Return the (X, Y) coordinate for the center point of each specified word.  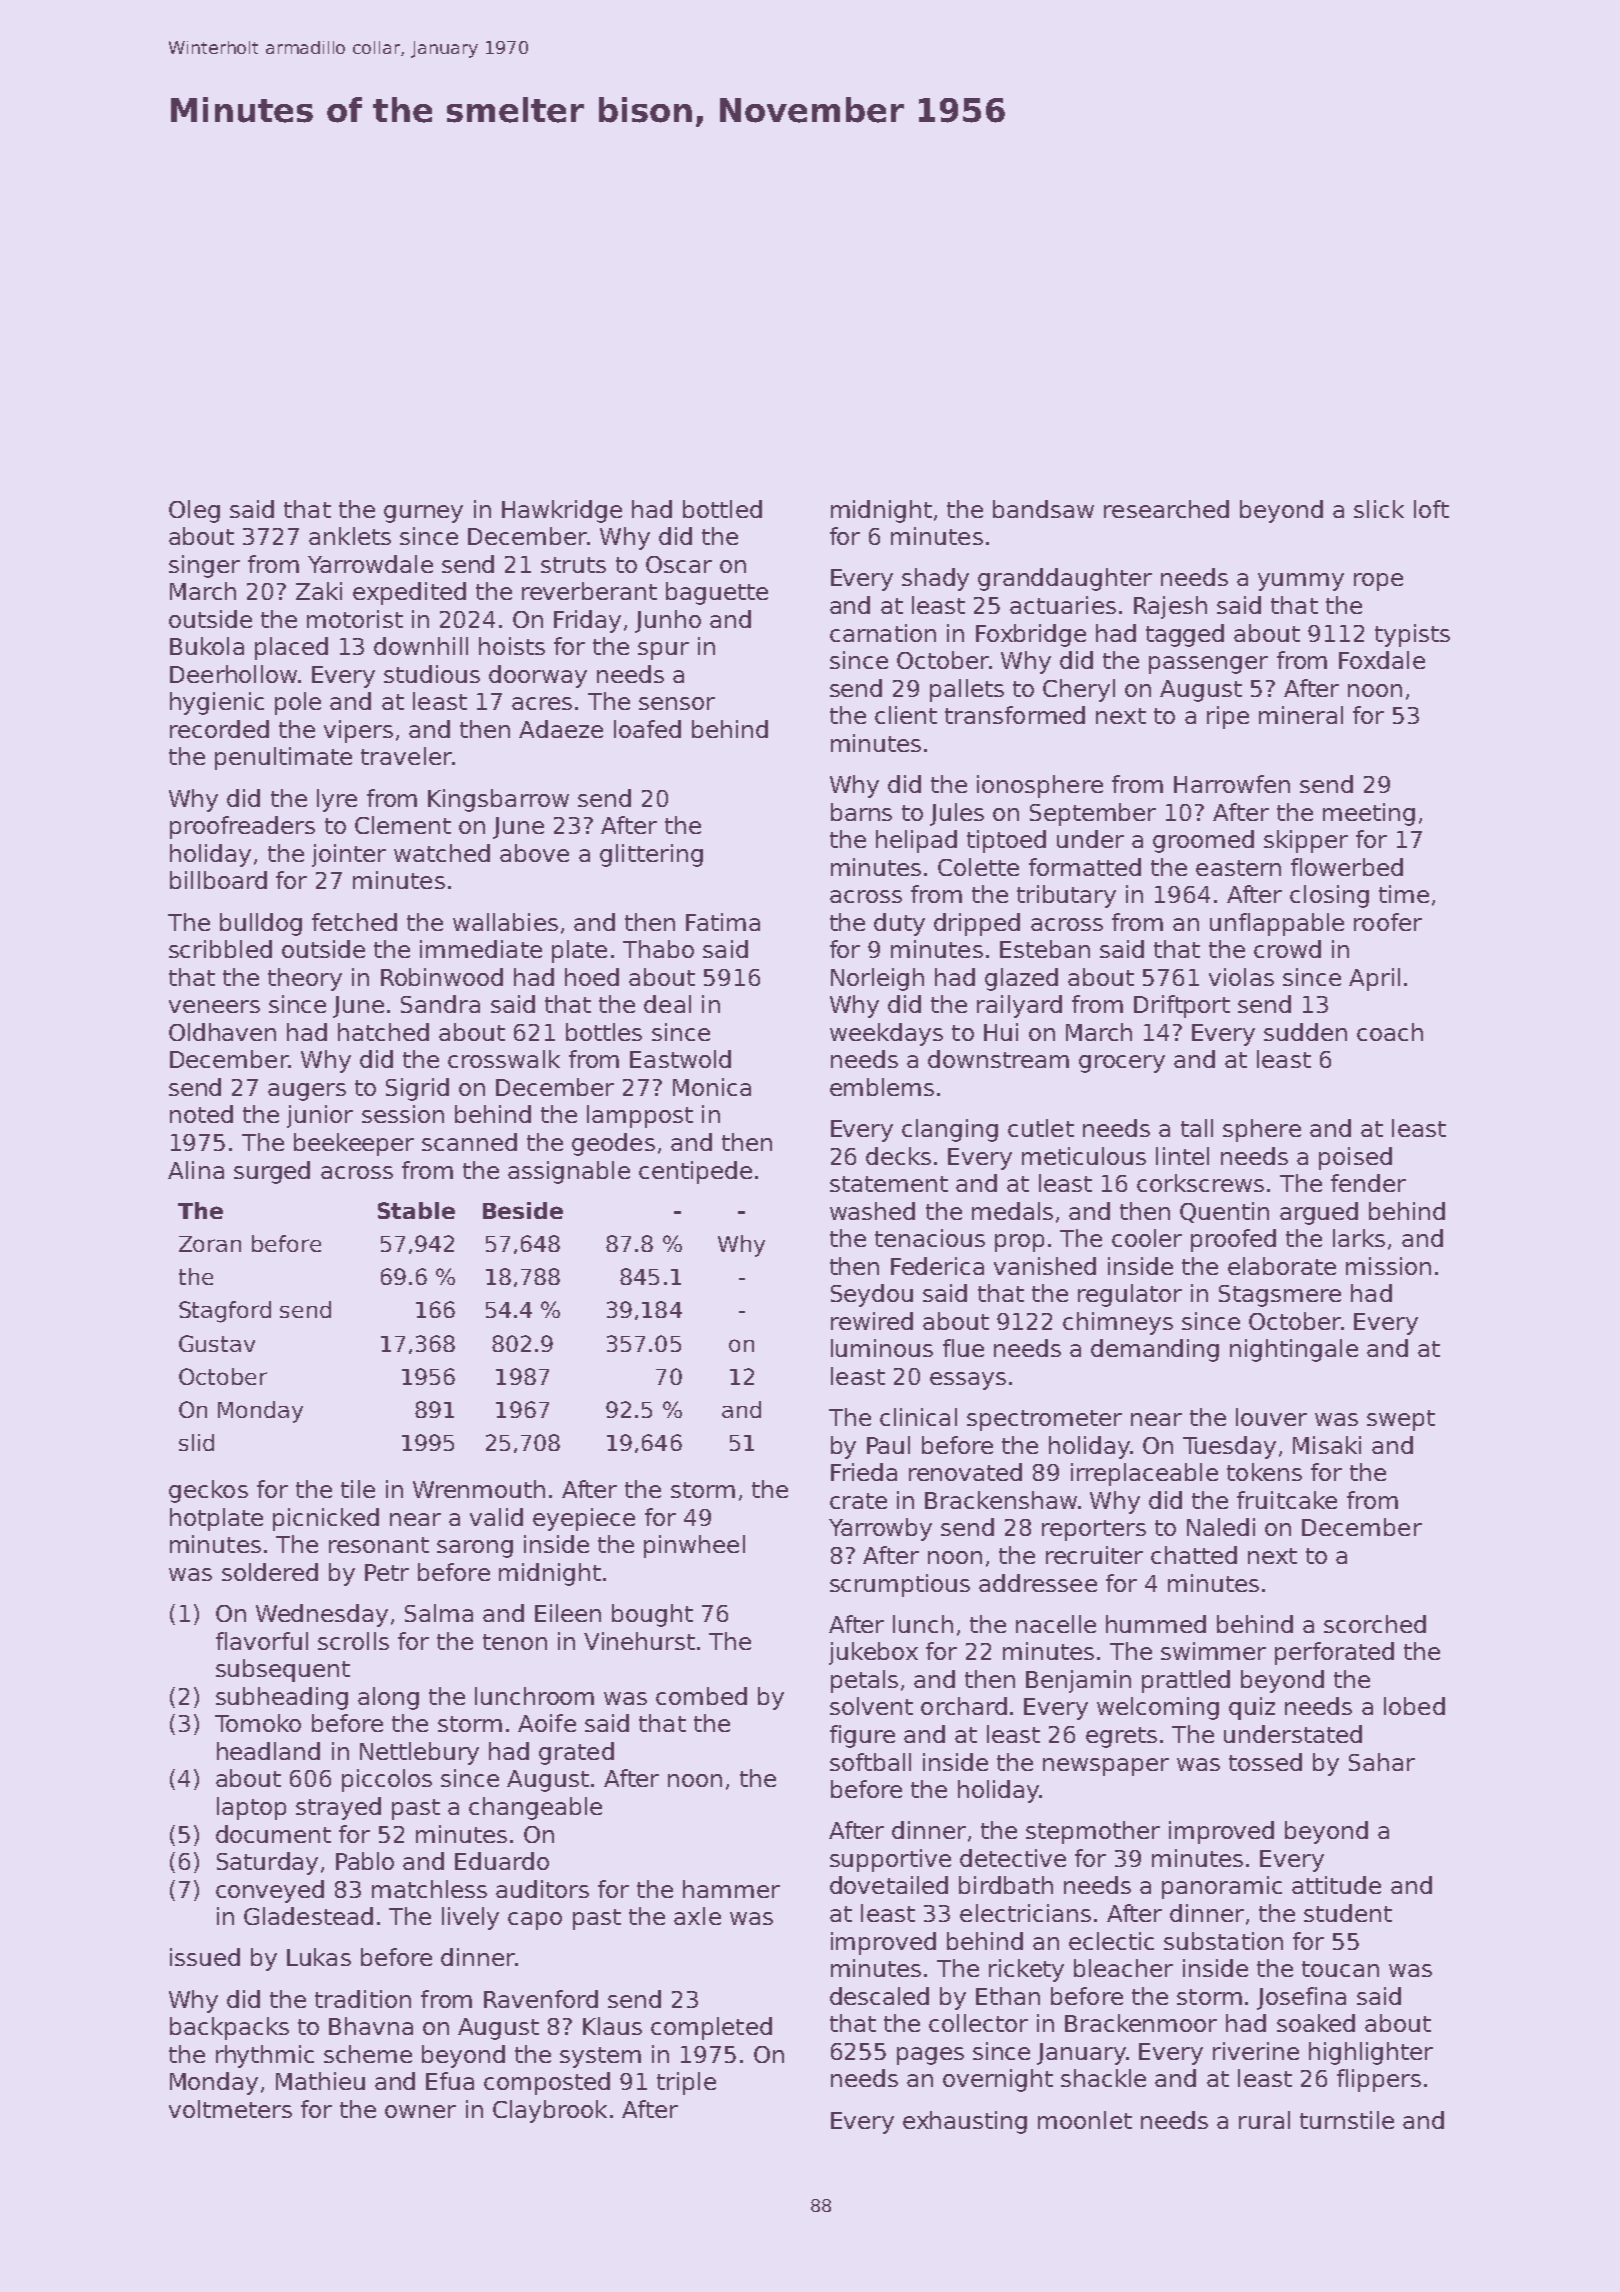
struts (573, 565)
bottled (722, 509)
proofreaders (242, 827)
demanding (1155, 1350)
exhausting (965, 2122)
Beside (523, 1210)
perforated (1334, 1653)
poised (1355, 1158)
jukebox (873, 1653)
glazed (1021, 979)
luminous (882, 1348)
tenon (515, 1642)
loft (1431, 509)
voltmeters (230, 2109)
